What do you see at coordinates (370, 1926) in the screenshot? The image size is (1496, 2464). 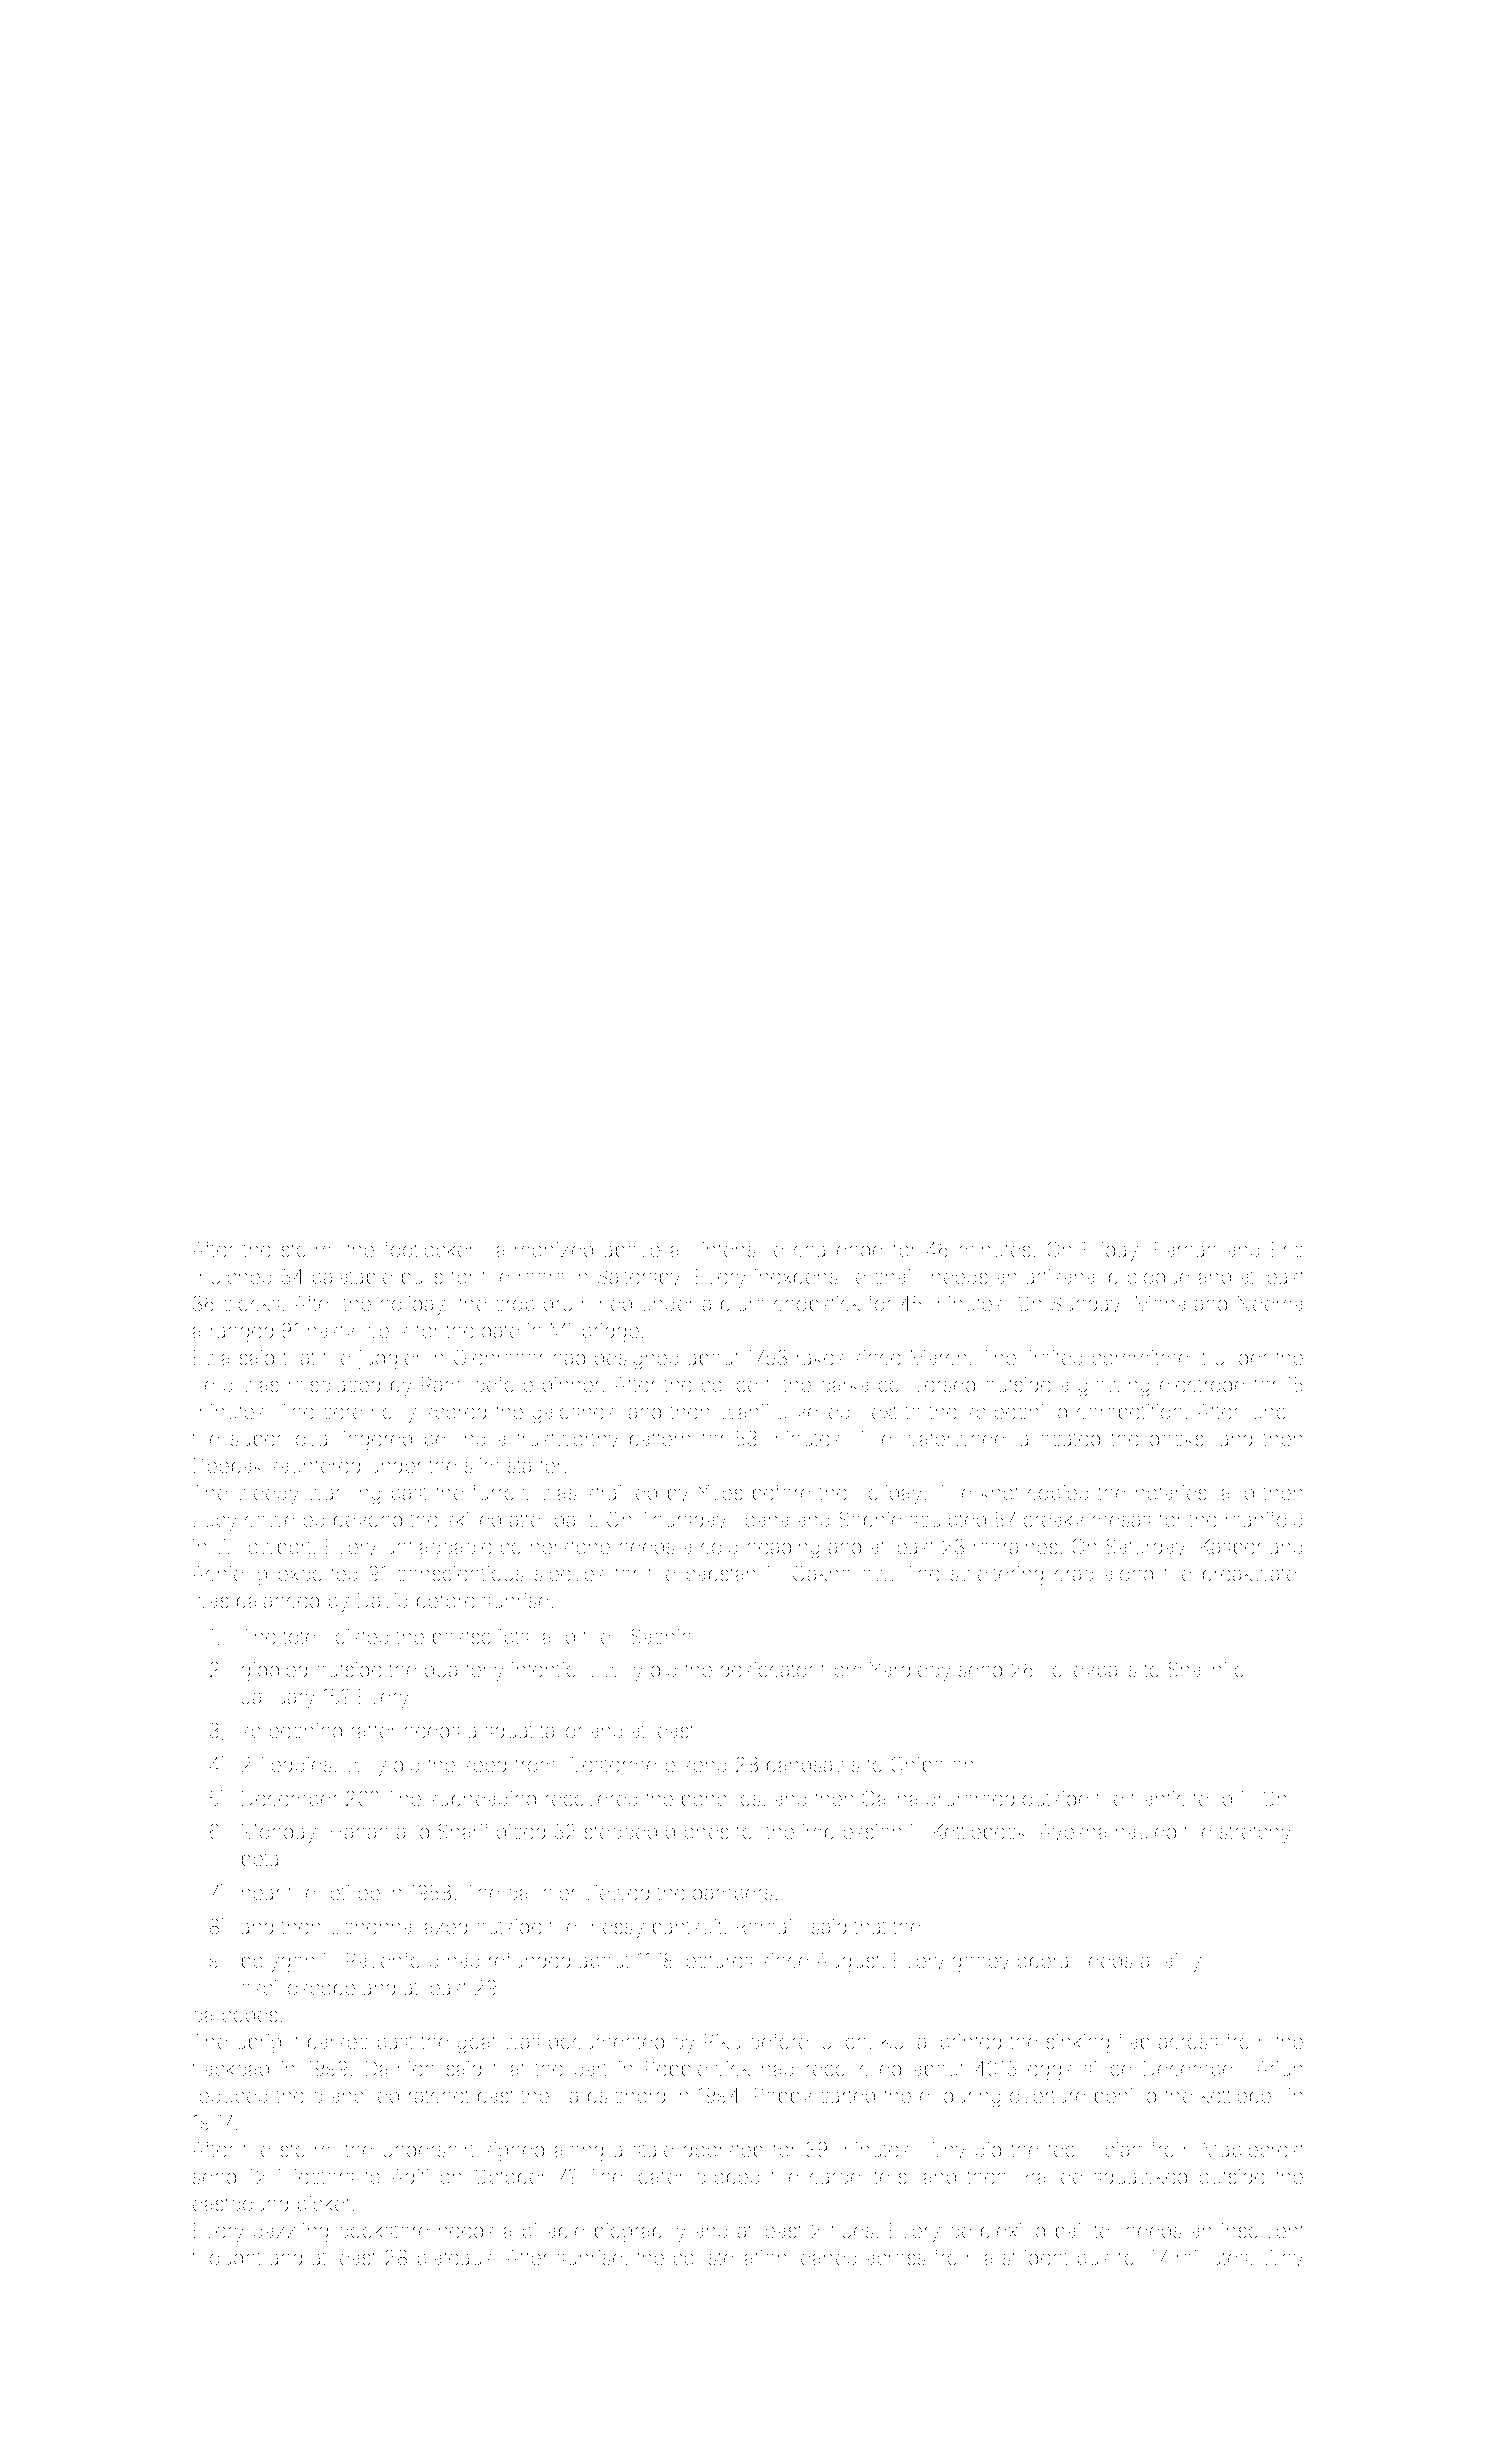 I see `Uchenna` at bounding box center [370, 1926].
